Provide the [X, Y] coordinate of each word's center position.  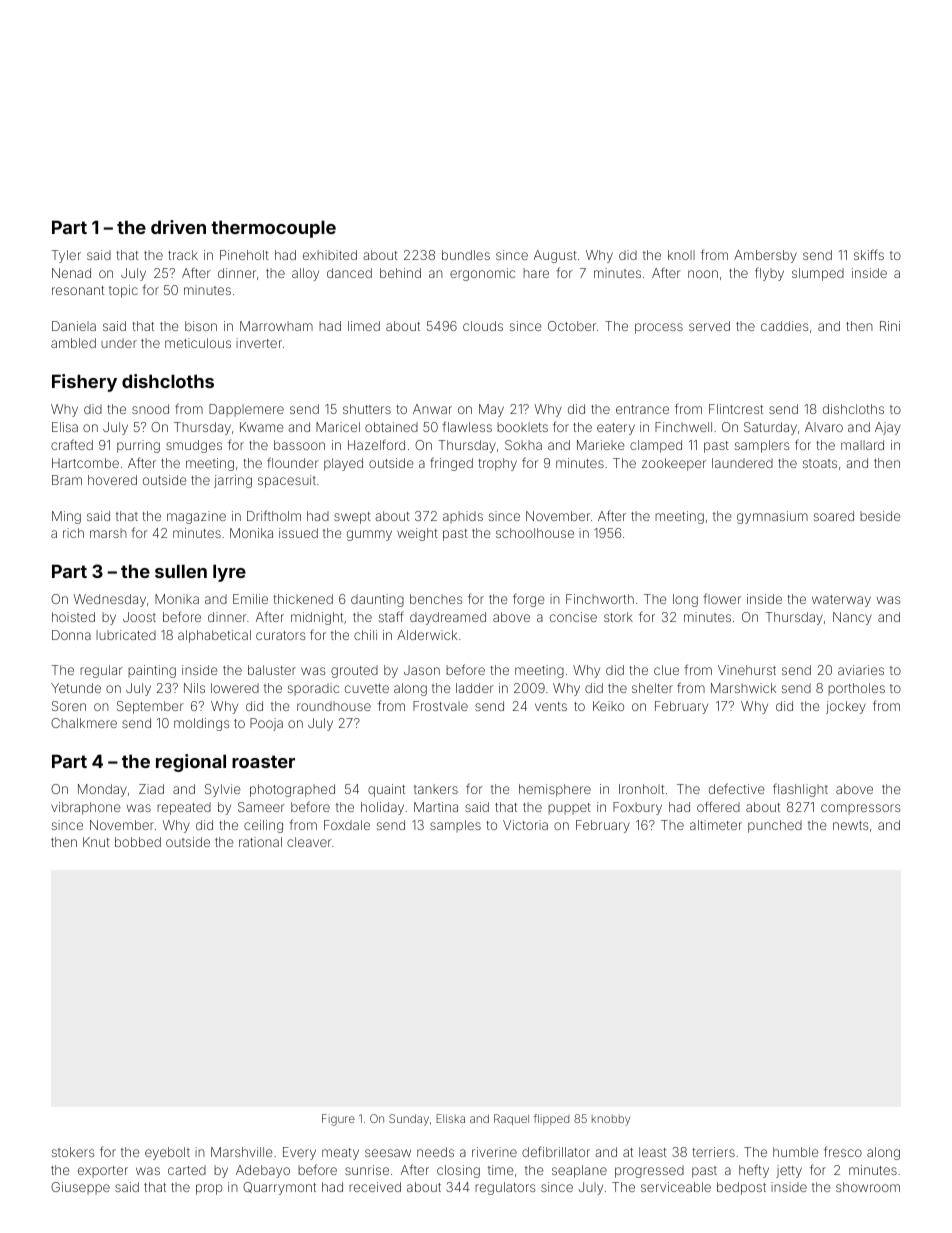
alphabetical [214, 636]
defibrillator [556, 1151]
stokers [73, 1152]
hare [536, 273]
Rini [890, 326]
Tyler [66, 256]
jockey [846, 707]
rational [260, 842]
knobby [611, 1120]
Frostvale [440, 706]
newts [850, 825]
